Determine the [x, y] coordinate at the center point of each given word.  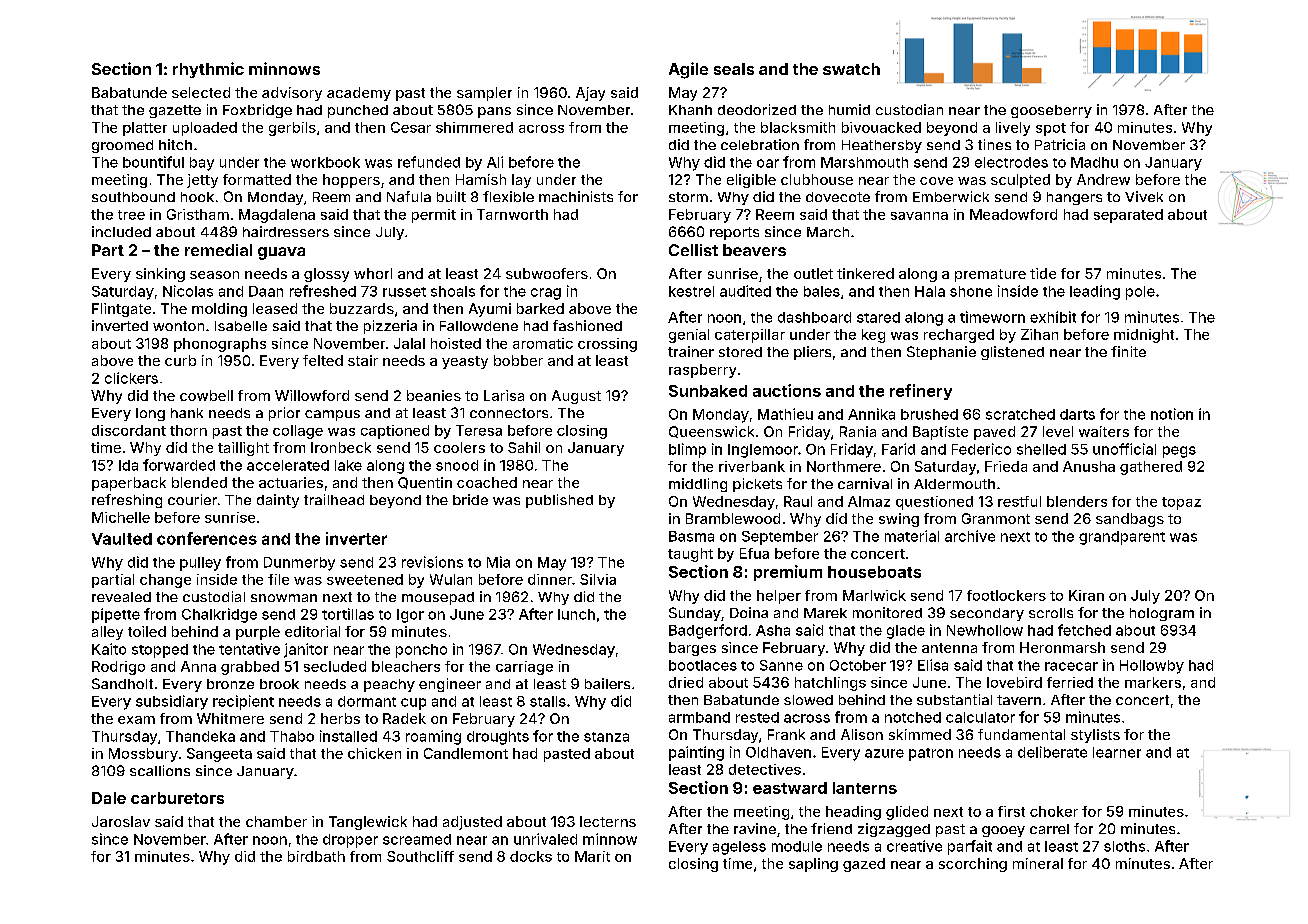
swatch [851, 69]
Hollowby [1152, 667]
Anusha [1089, 466]
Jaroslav [121, 821]
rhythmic [208, 70]
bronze [230, 684]
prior [284, 414]
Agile [688, 70]
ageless [739, 848]
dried [686, 682]
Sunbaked [708, 391]
